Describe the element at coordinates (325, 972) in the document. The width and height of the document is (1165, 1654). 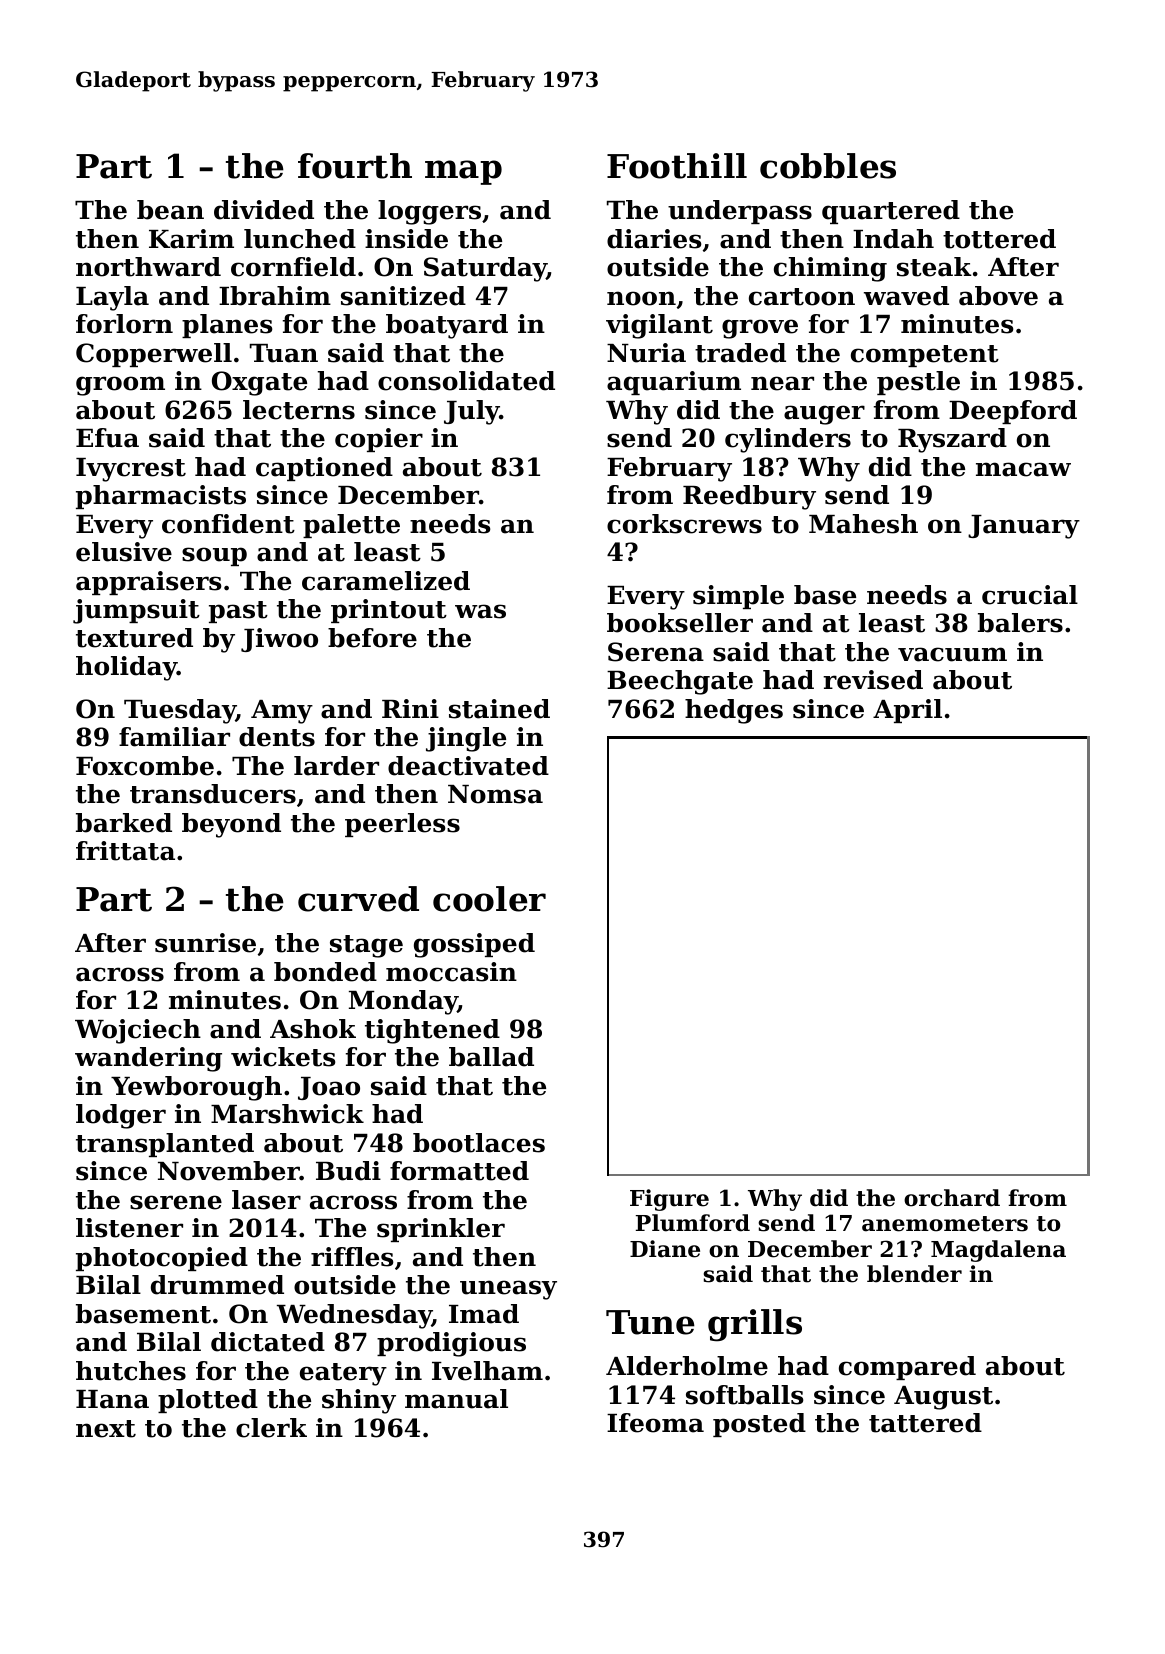
I see `bonded` at that location.
